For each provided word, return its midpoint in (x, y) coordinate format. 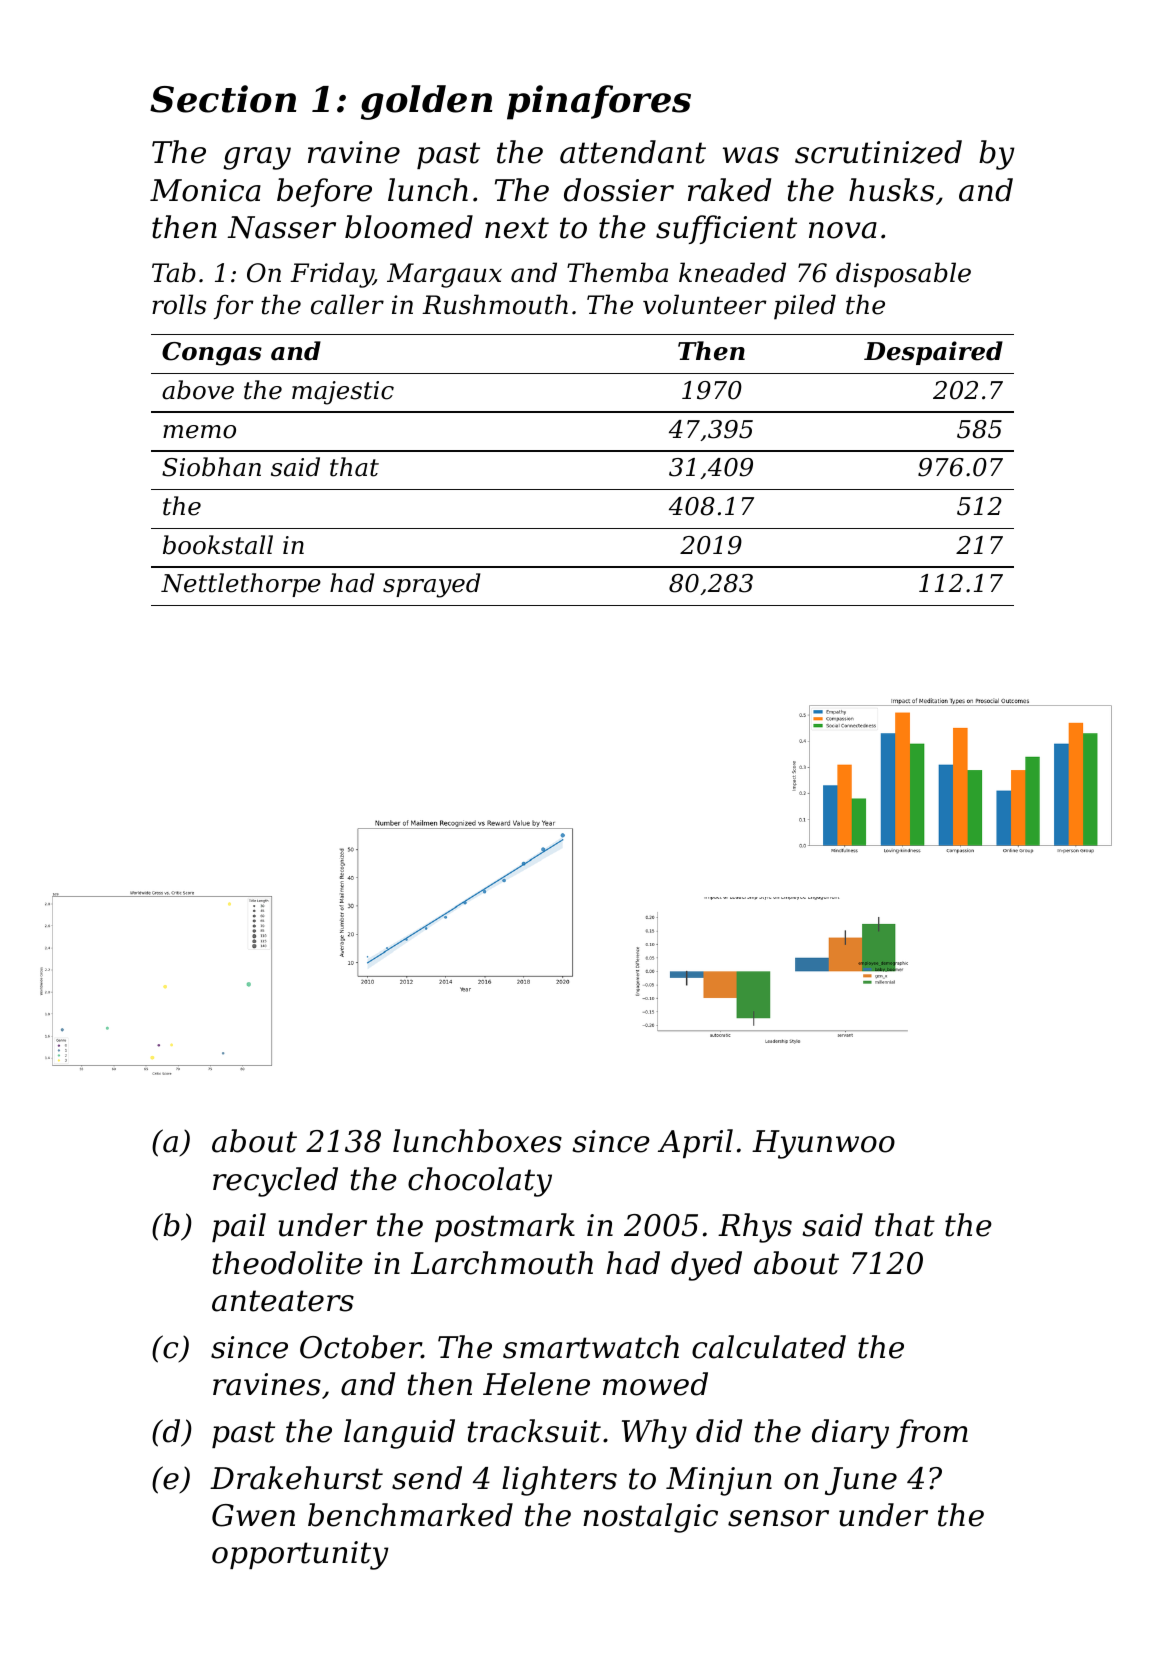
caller (347, 304)
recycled (275, 1182)
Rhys (755, 1228)
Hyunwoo (823, 1144)
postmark (505, 1227)
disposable (903, 275)
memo (199, 432)
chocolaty (480, 1182)
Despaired (933, 353)
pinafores (599, 102)
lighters (559, 1481)
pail (239, 1227)
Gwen (253, 1515)
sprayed (431, 585)
